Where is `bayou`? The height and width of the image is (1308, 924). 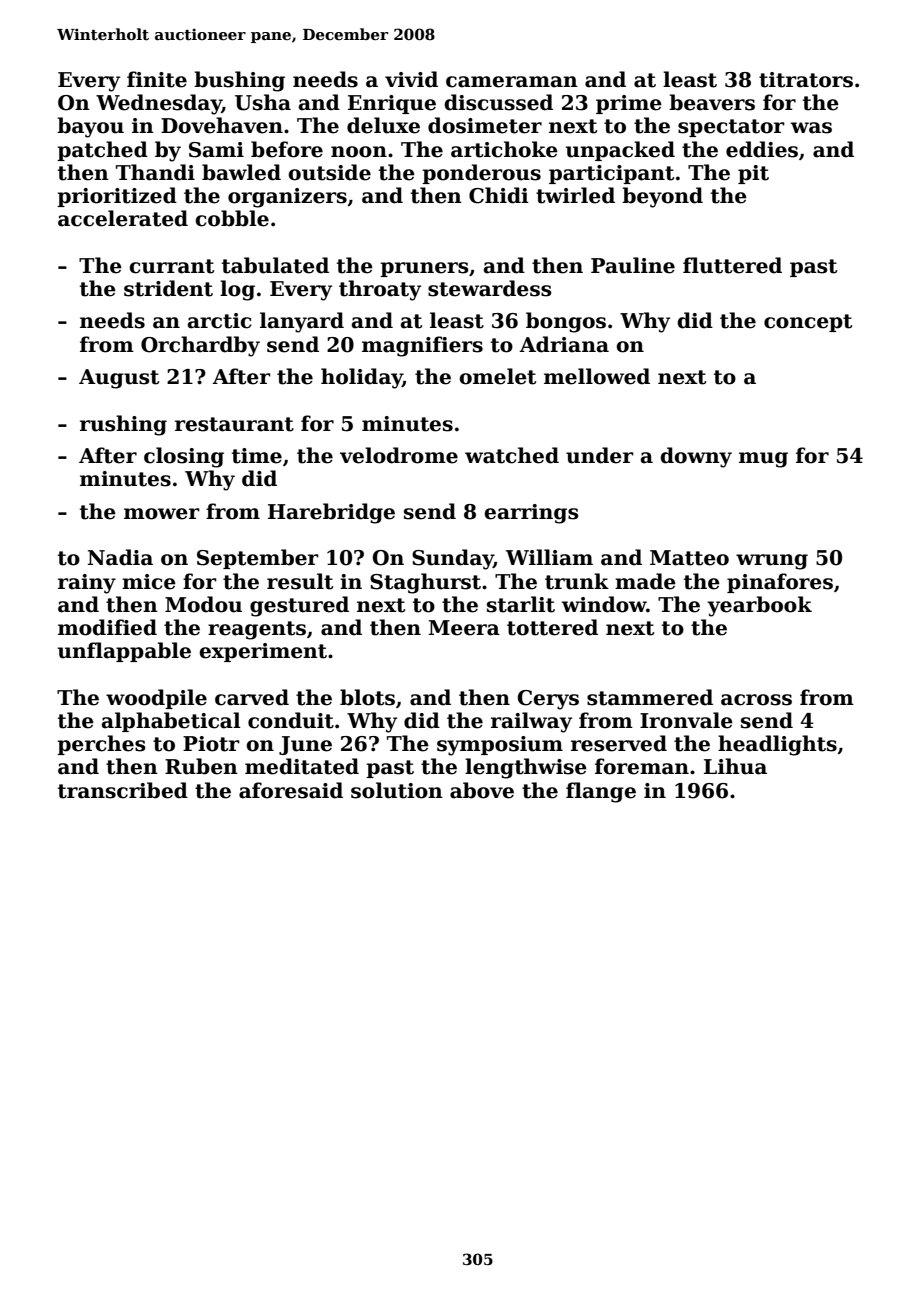 bayou is located at coordinates (90, 127).
